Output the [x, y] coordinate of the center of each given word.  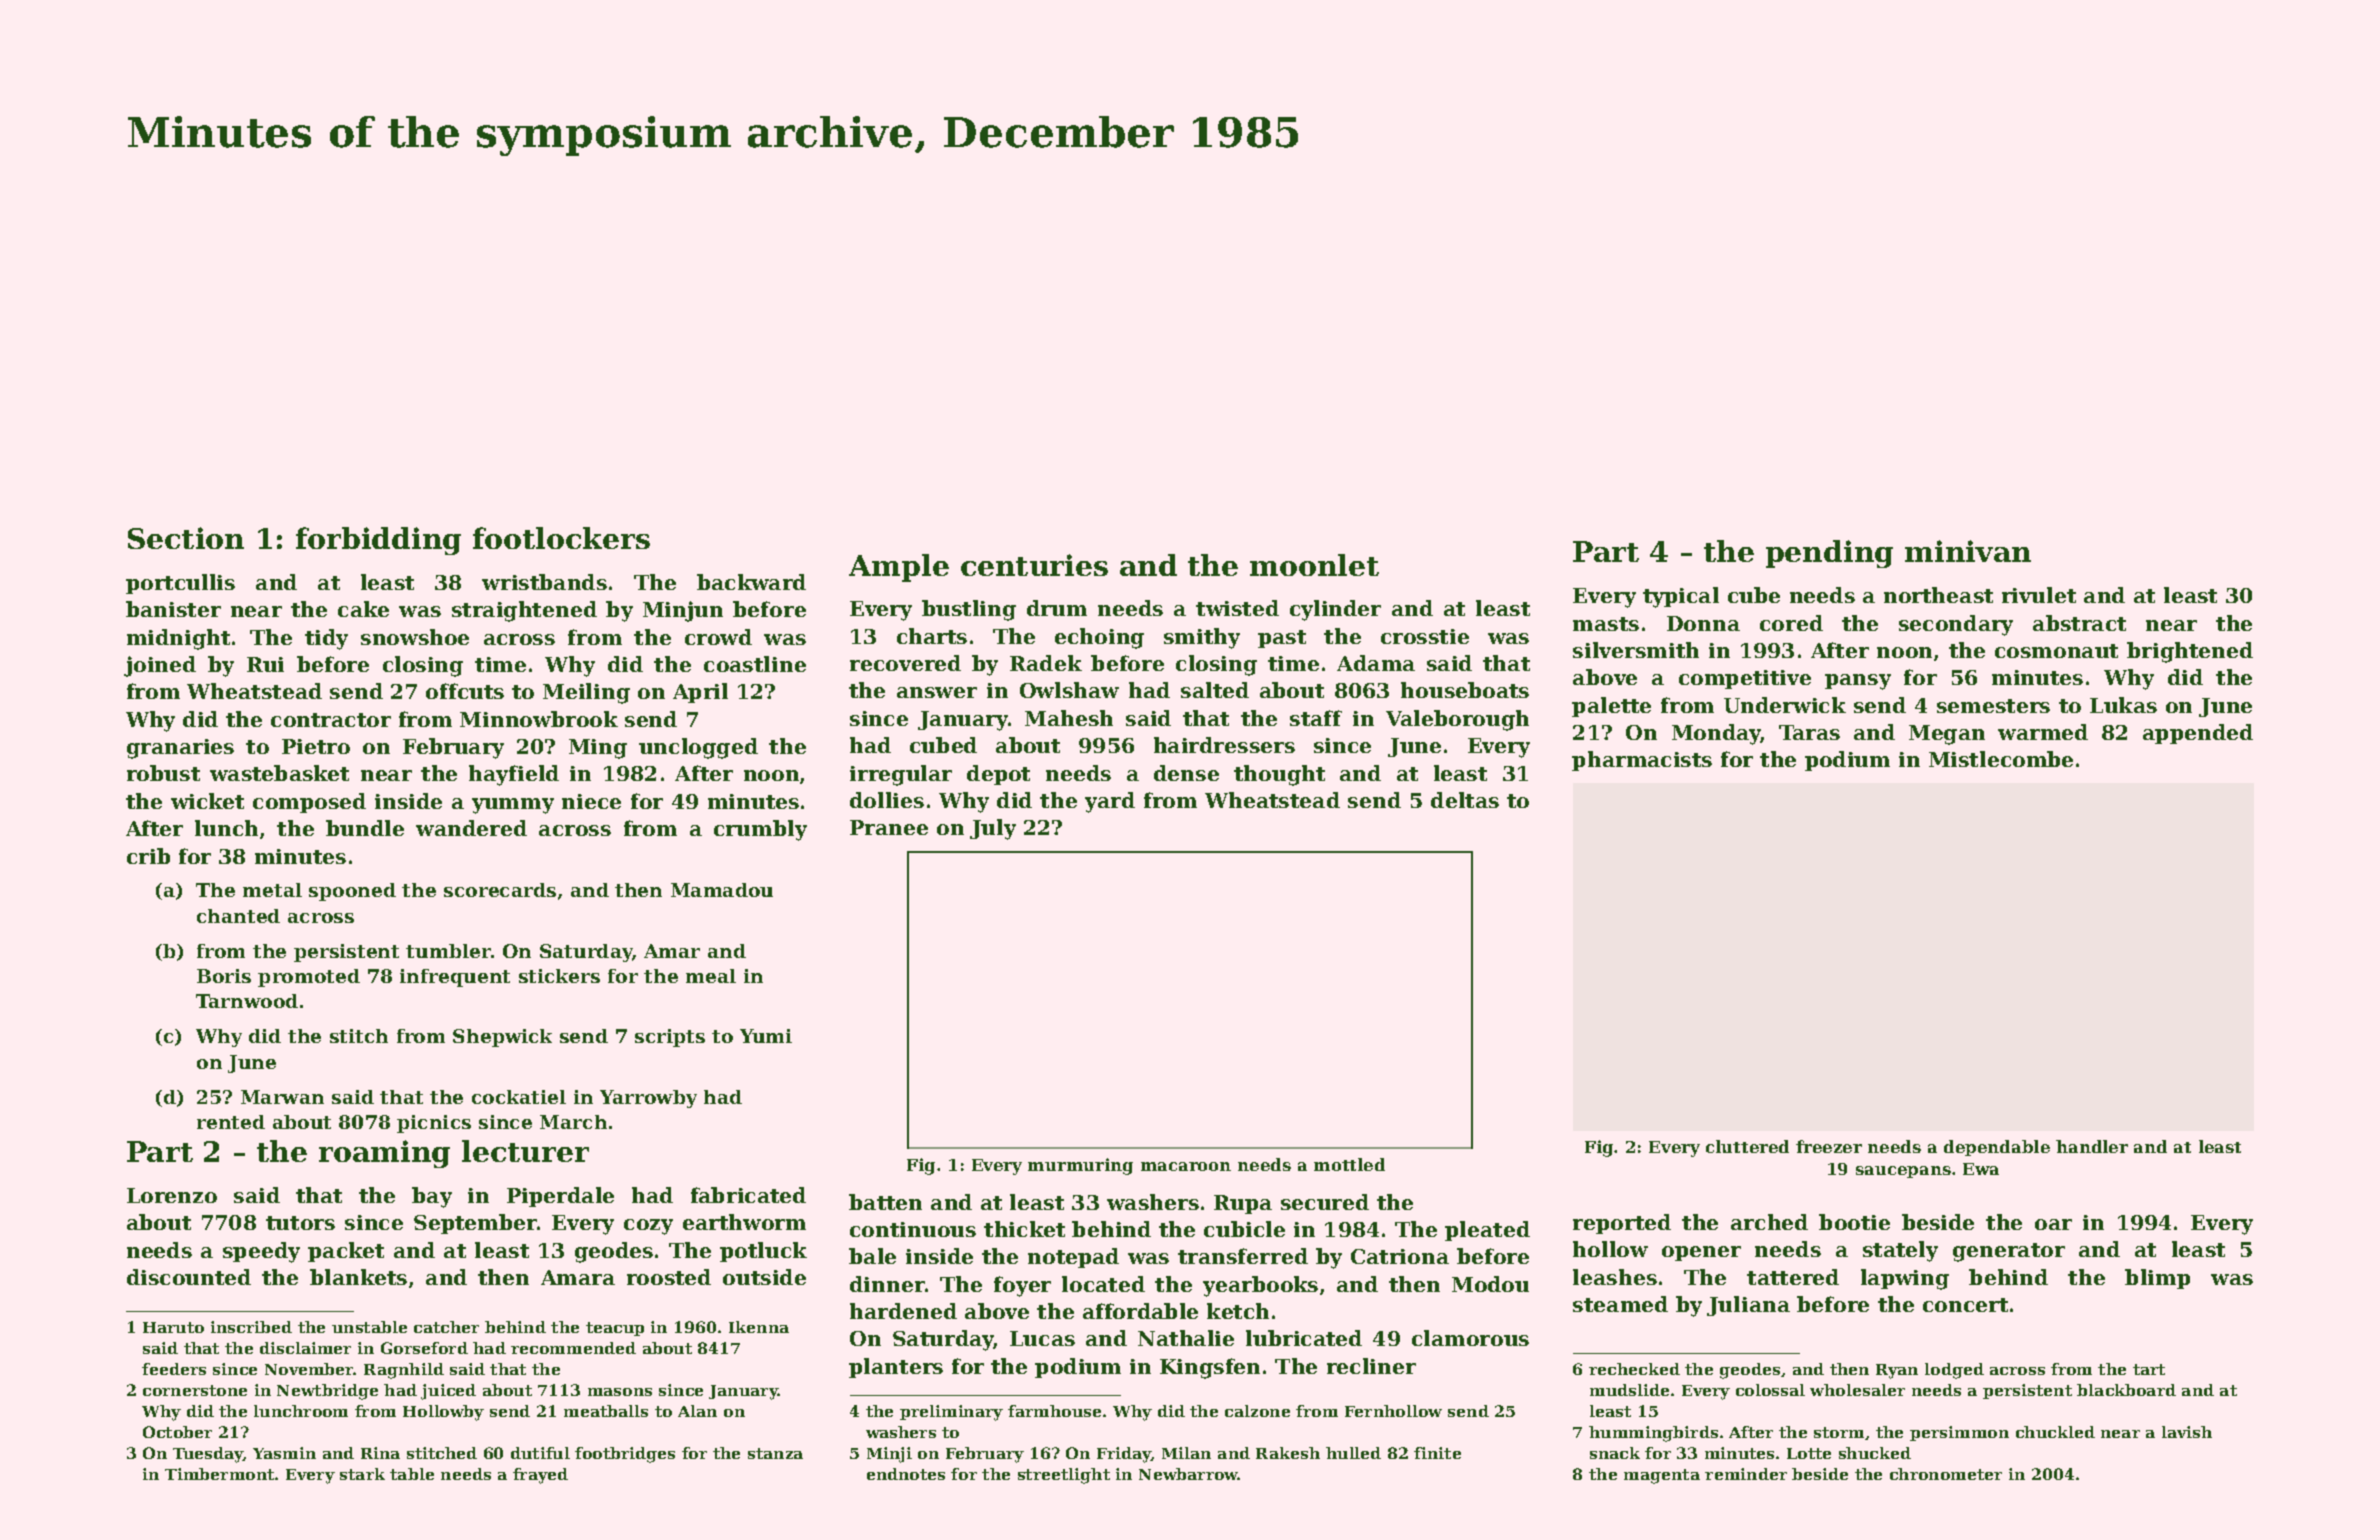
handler [2092, 1146]
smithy [1202, 638]
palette [1611, 707]
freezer [1829, 1146]
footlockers [561, 538]
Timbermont [219, 1474]
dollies [887, 800]
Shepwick [502, 1038]
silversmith [1636, 650]
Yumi [766, 1036]
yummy [513, 806]
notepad [1073, 1258]
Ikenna [759, 1327]
